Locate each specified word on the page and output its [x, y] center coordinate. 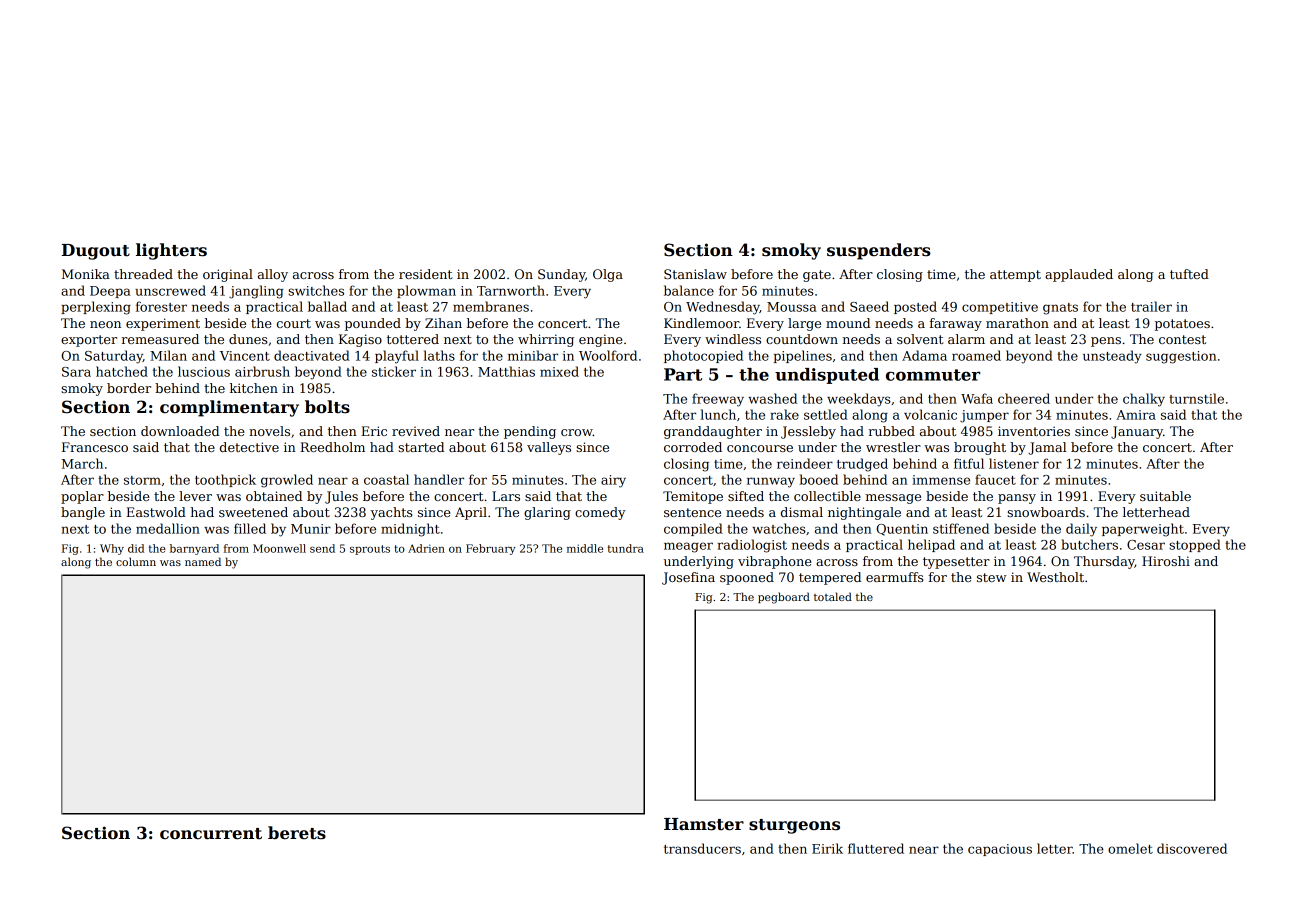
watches [779, 528]
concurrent [211, 834]
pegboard [784, 598]
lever [195, 496]
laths [439, 355]
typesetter [956, 563]
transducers [702, 848]
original [228, 275]
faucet [995, 479]
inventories [1034, 431]
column [136, 561]
